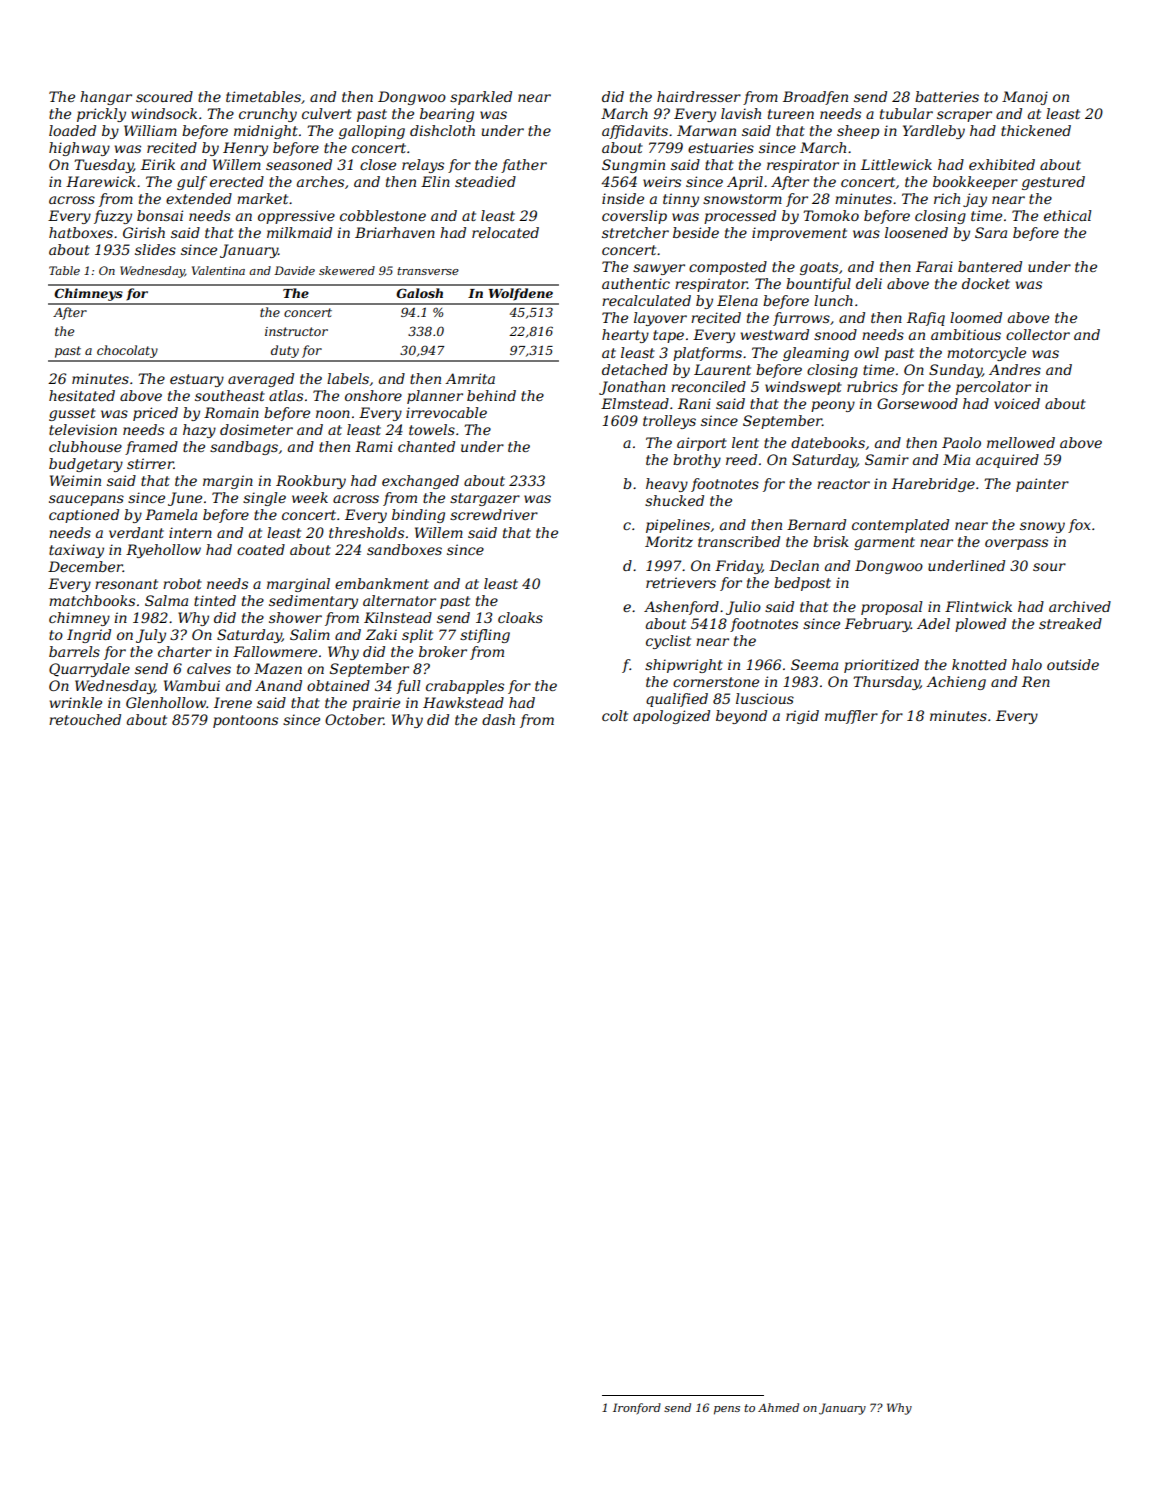 This screenshot has width=1161, height=1502. I want to click on outside, so click(1073, 664).
